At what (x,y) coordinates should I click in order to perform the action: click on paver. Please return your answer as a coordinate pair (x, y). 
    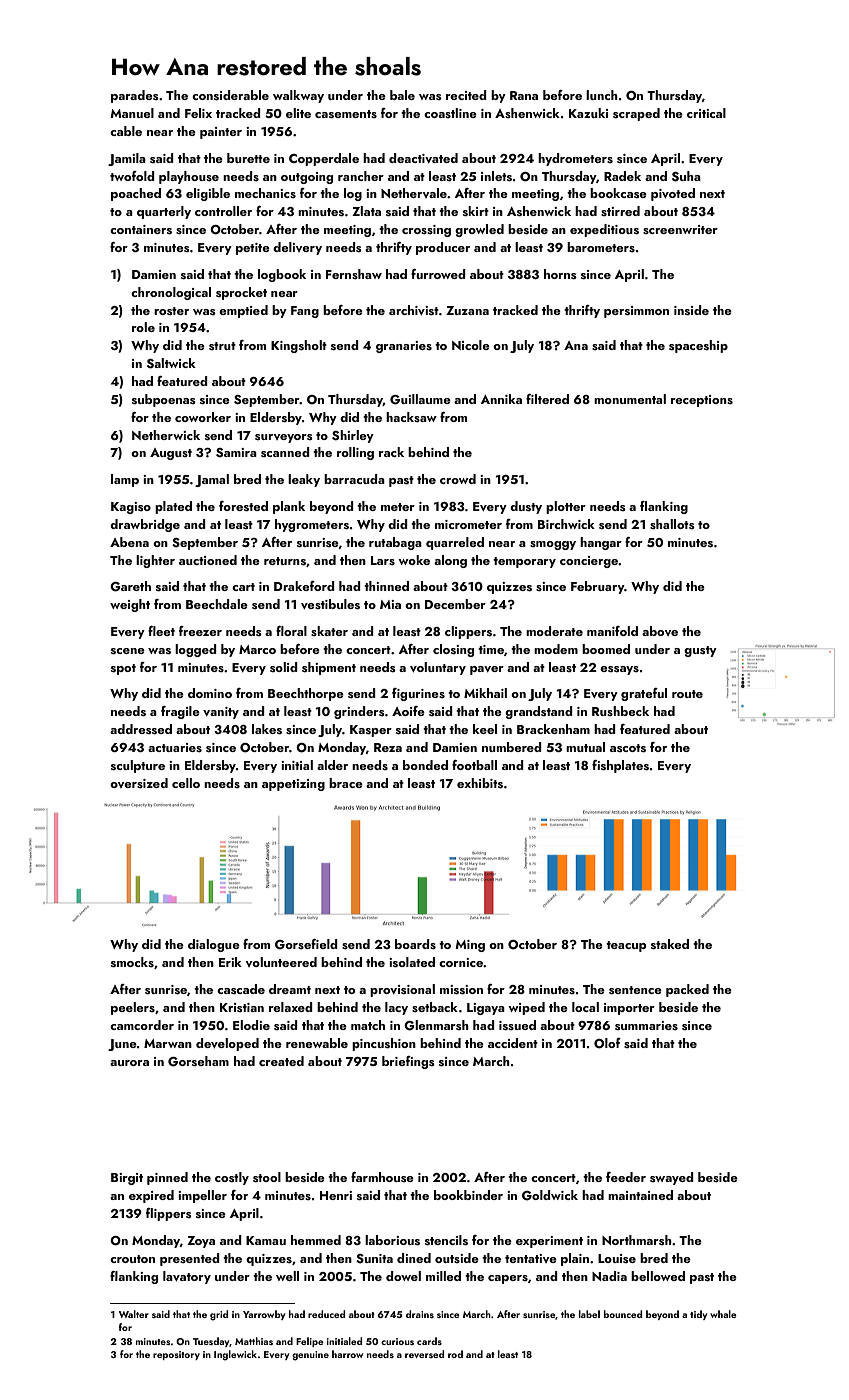
    Looking at the image, I should click on (487, 670).
